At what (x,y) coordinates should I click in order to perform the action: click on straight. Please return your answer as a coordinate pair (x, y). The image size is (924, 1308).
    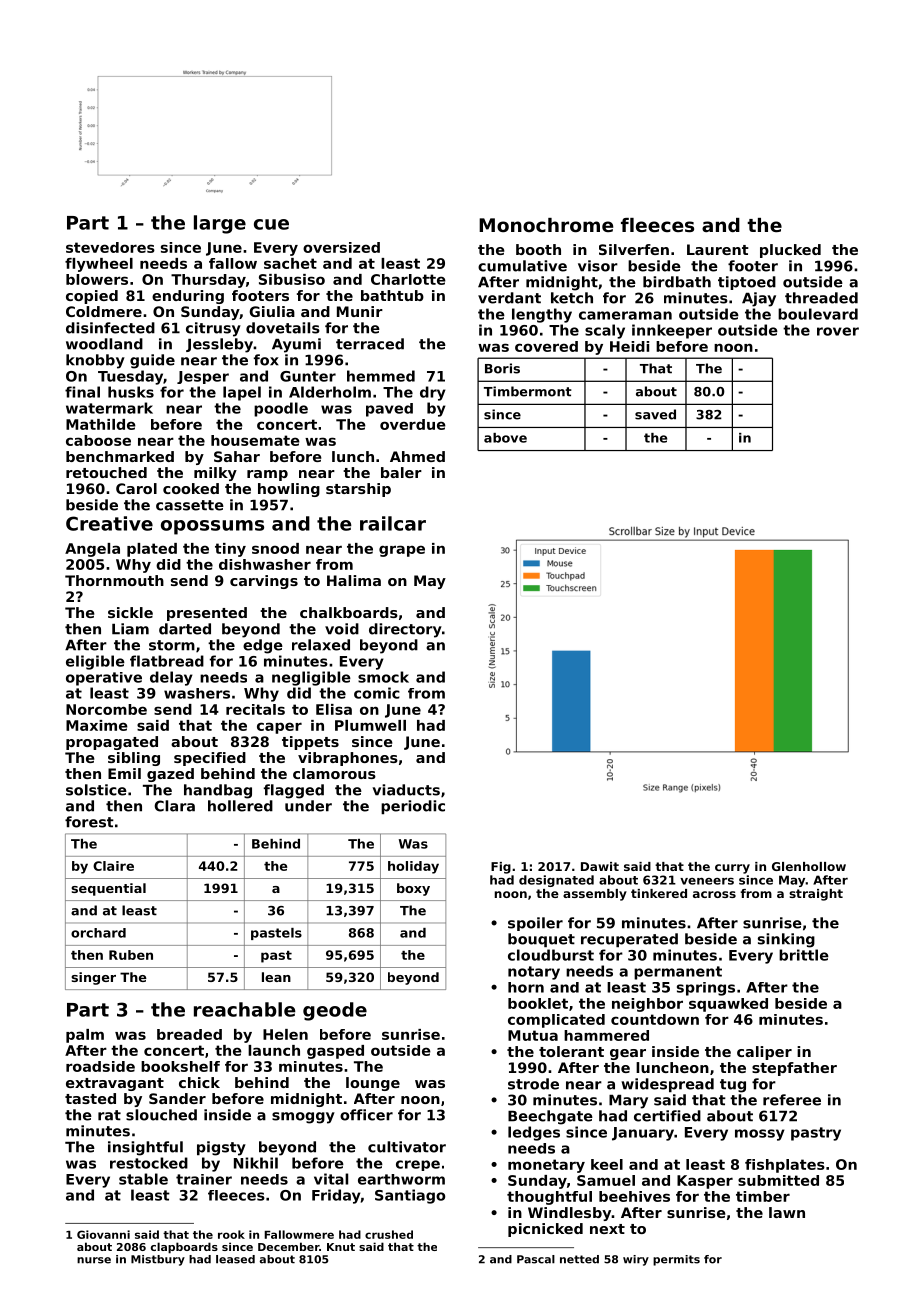
    Looking at the image, I should click on (816, 895).
